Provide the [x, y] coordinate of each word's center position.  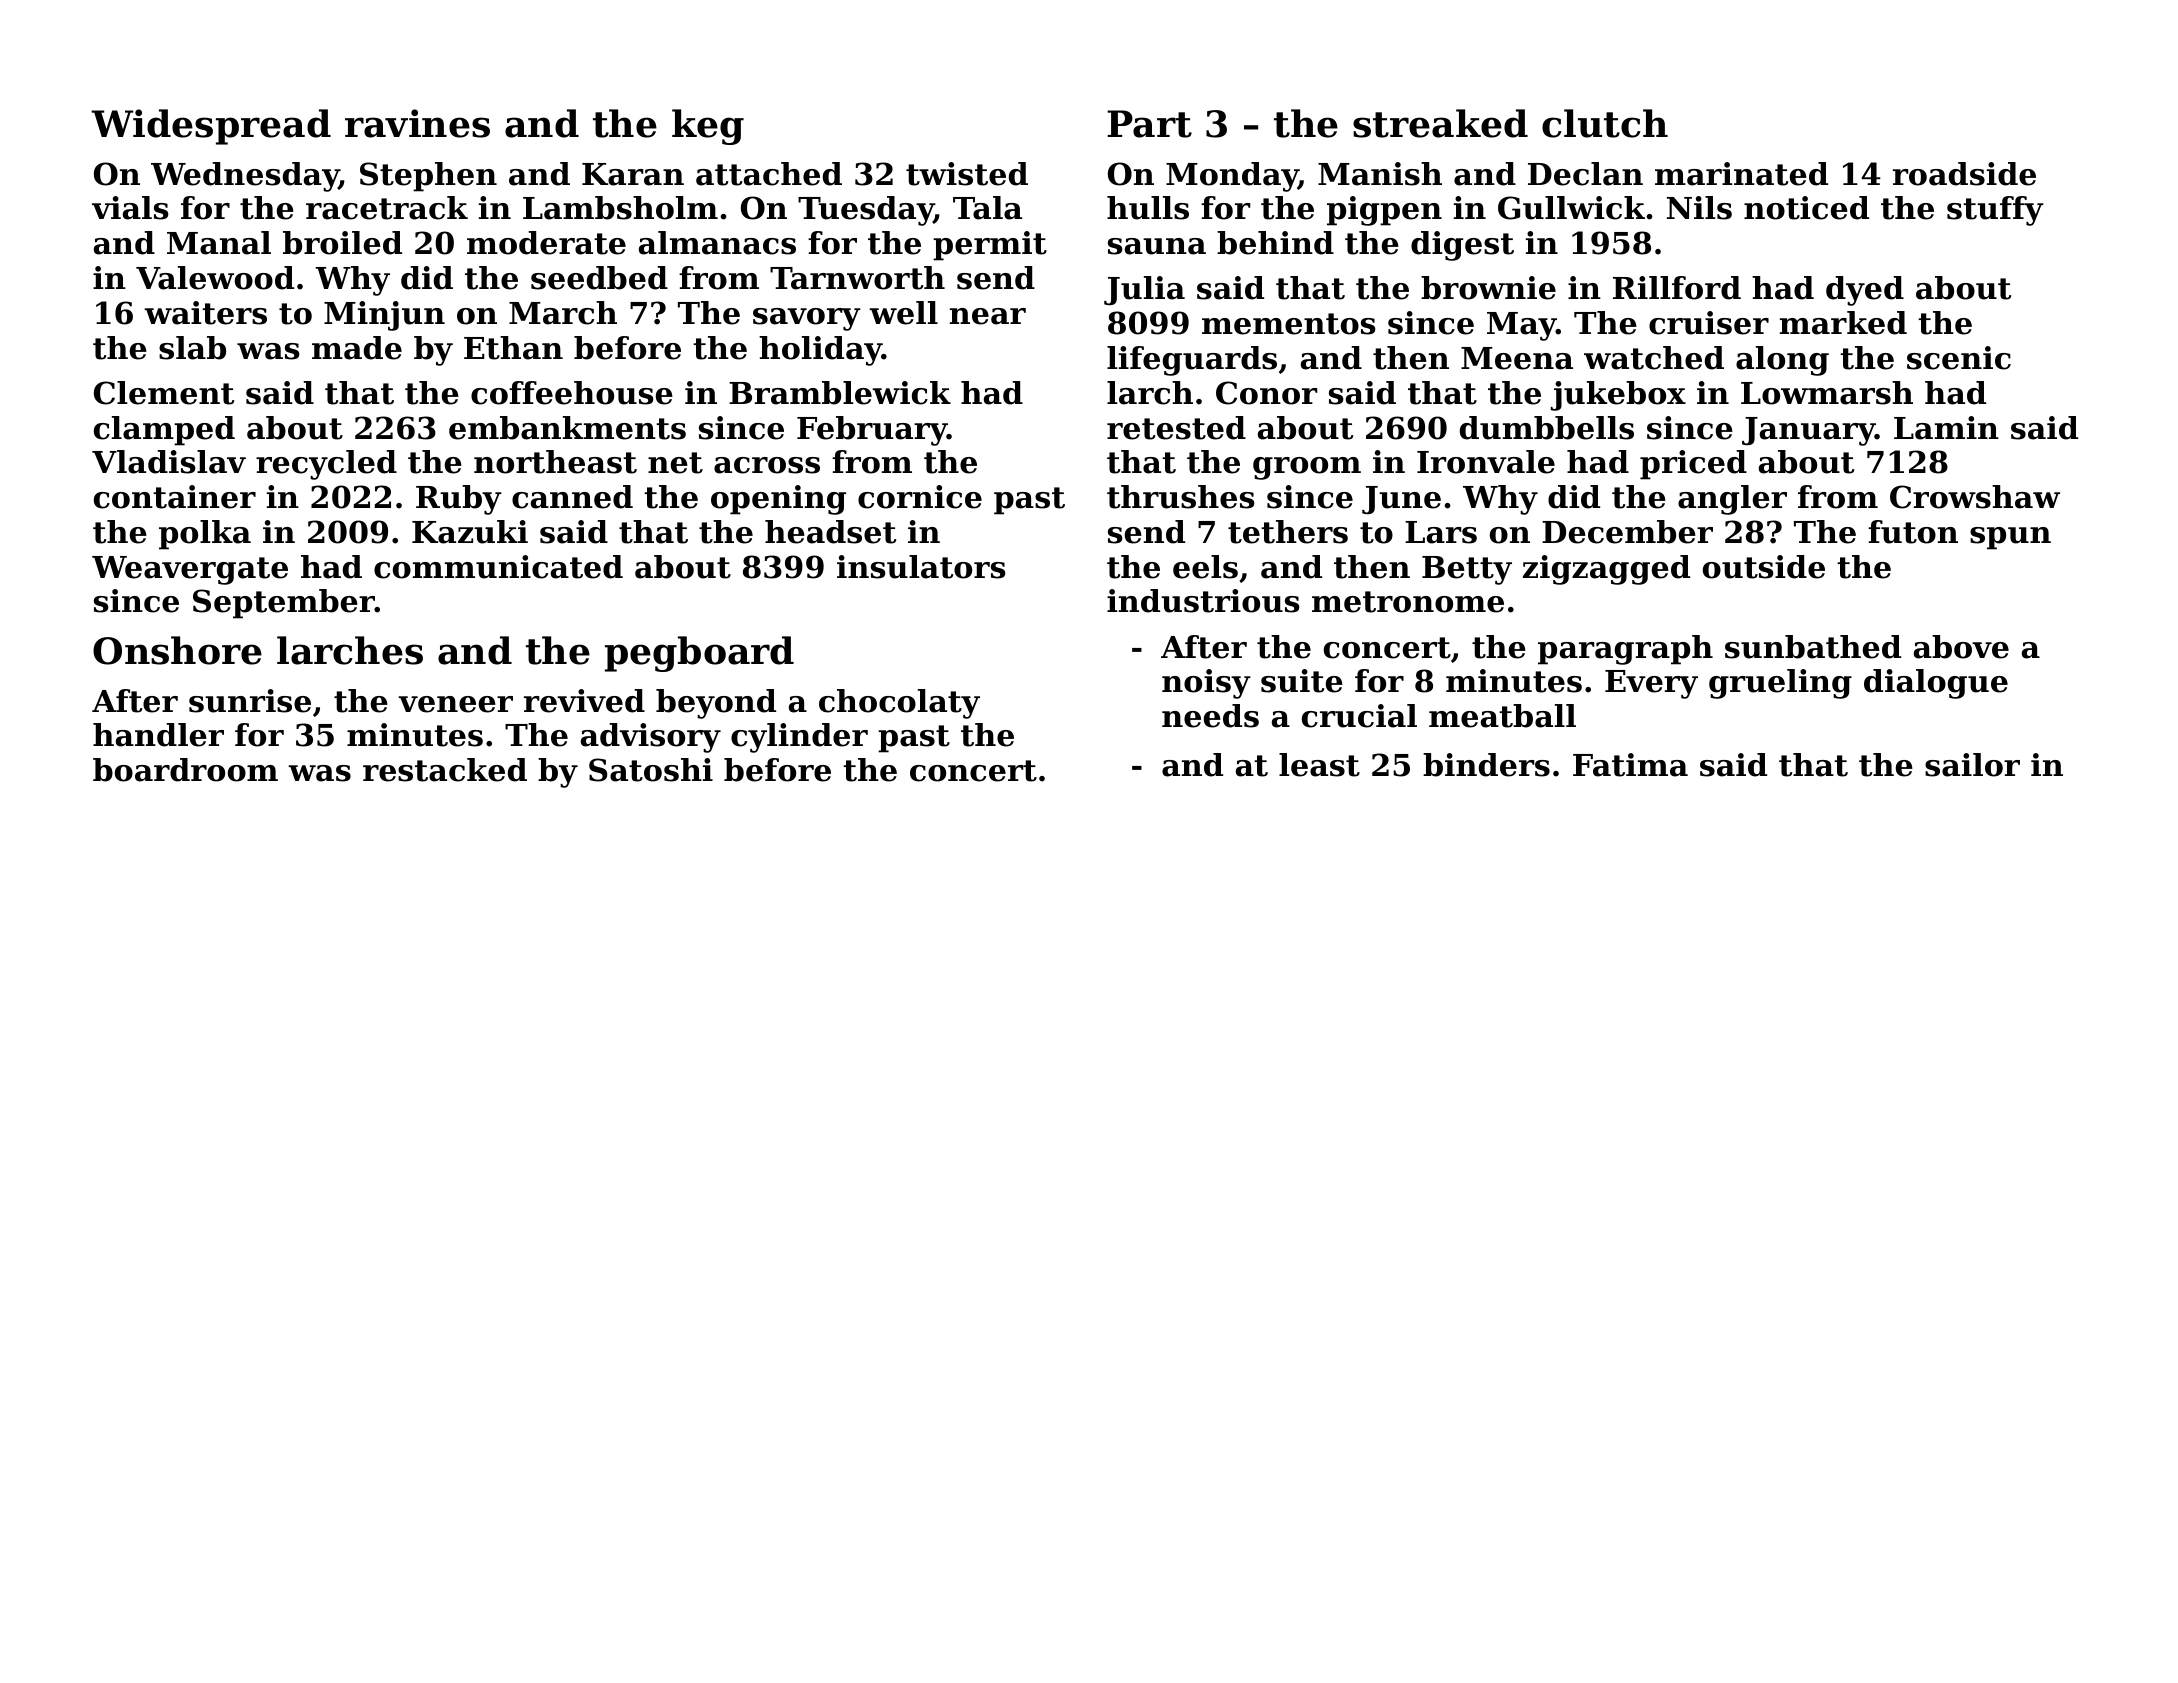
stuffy [1995, 211]
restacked [445, 770]
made [357, 348]
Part [1149, 124]
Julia [1144, 291]
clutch [1605, 123]
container [175, 497]
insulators [921, 567]
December [1627, 532]
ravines [417, 123]
